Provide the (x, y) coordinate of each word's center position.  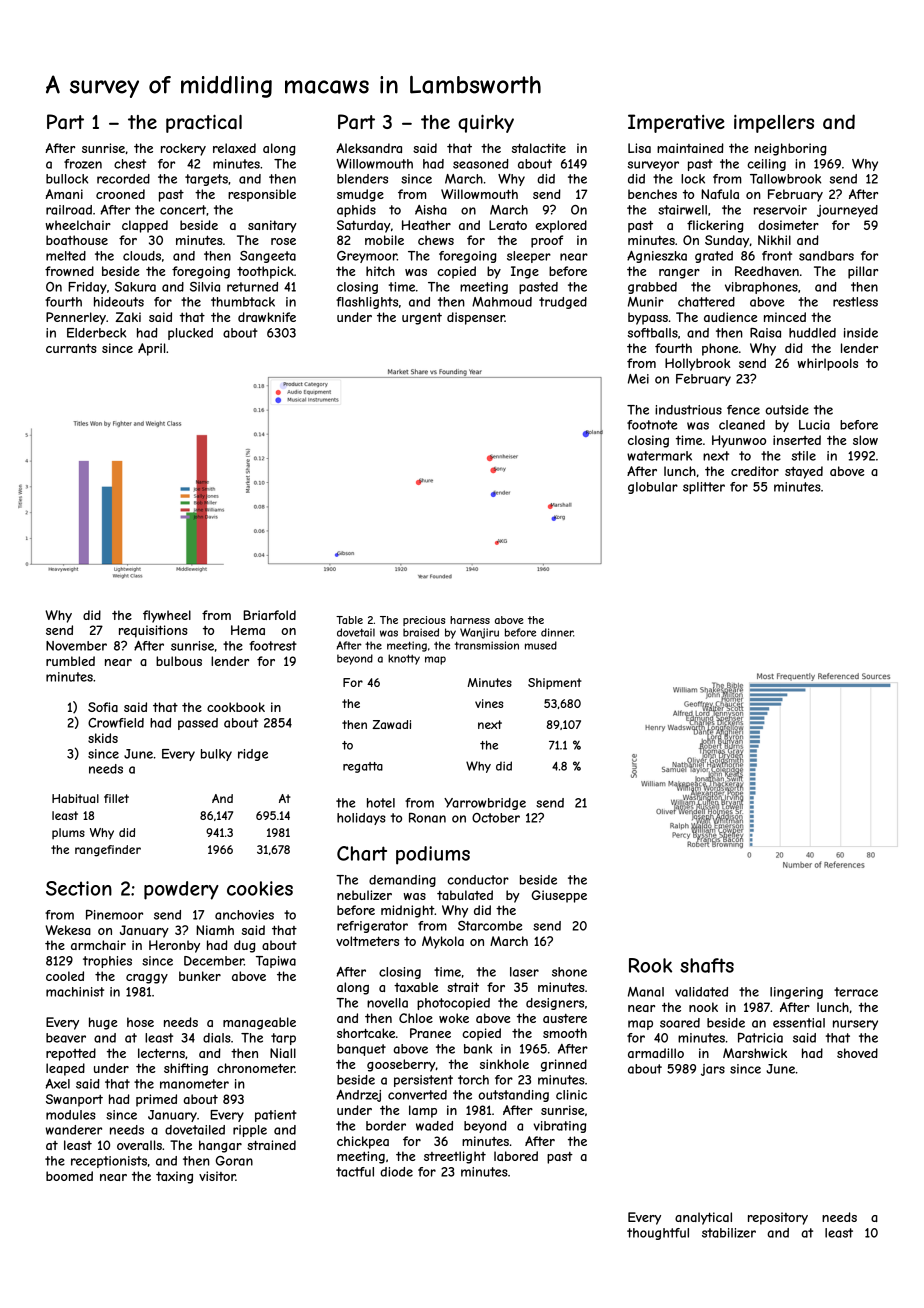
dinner (557, 632)
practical (204, 124)
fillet (116, 798)
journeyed (847, 211)
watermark (659, 456)
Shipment (555, 684)
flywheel (167, 616)
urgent (422, 319)
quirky (486, 124)
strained (271, 1145)
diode (396, 1172)
